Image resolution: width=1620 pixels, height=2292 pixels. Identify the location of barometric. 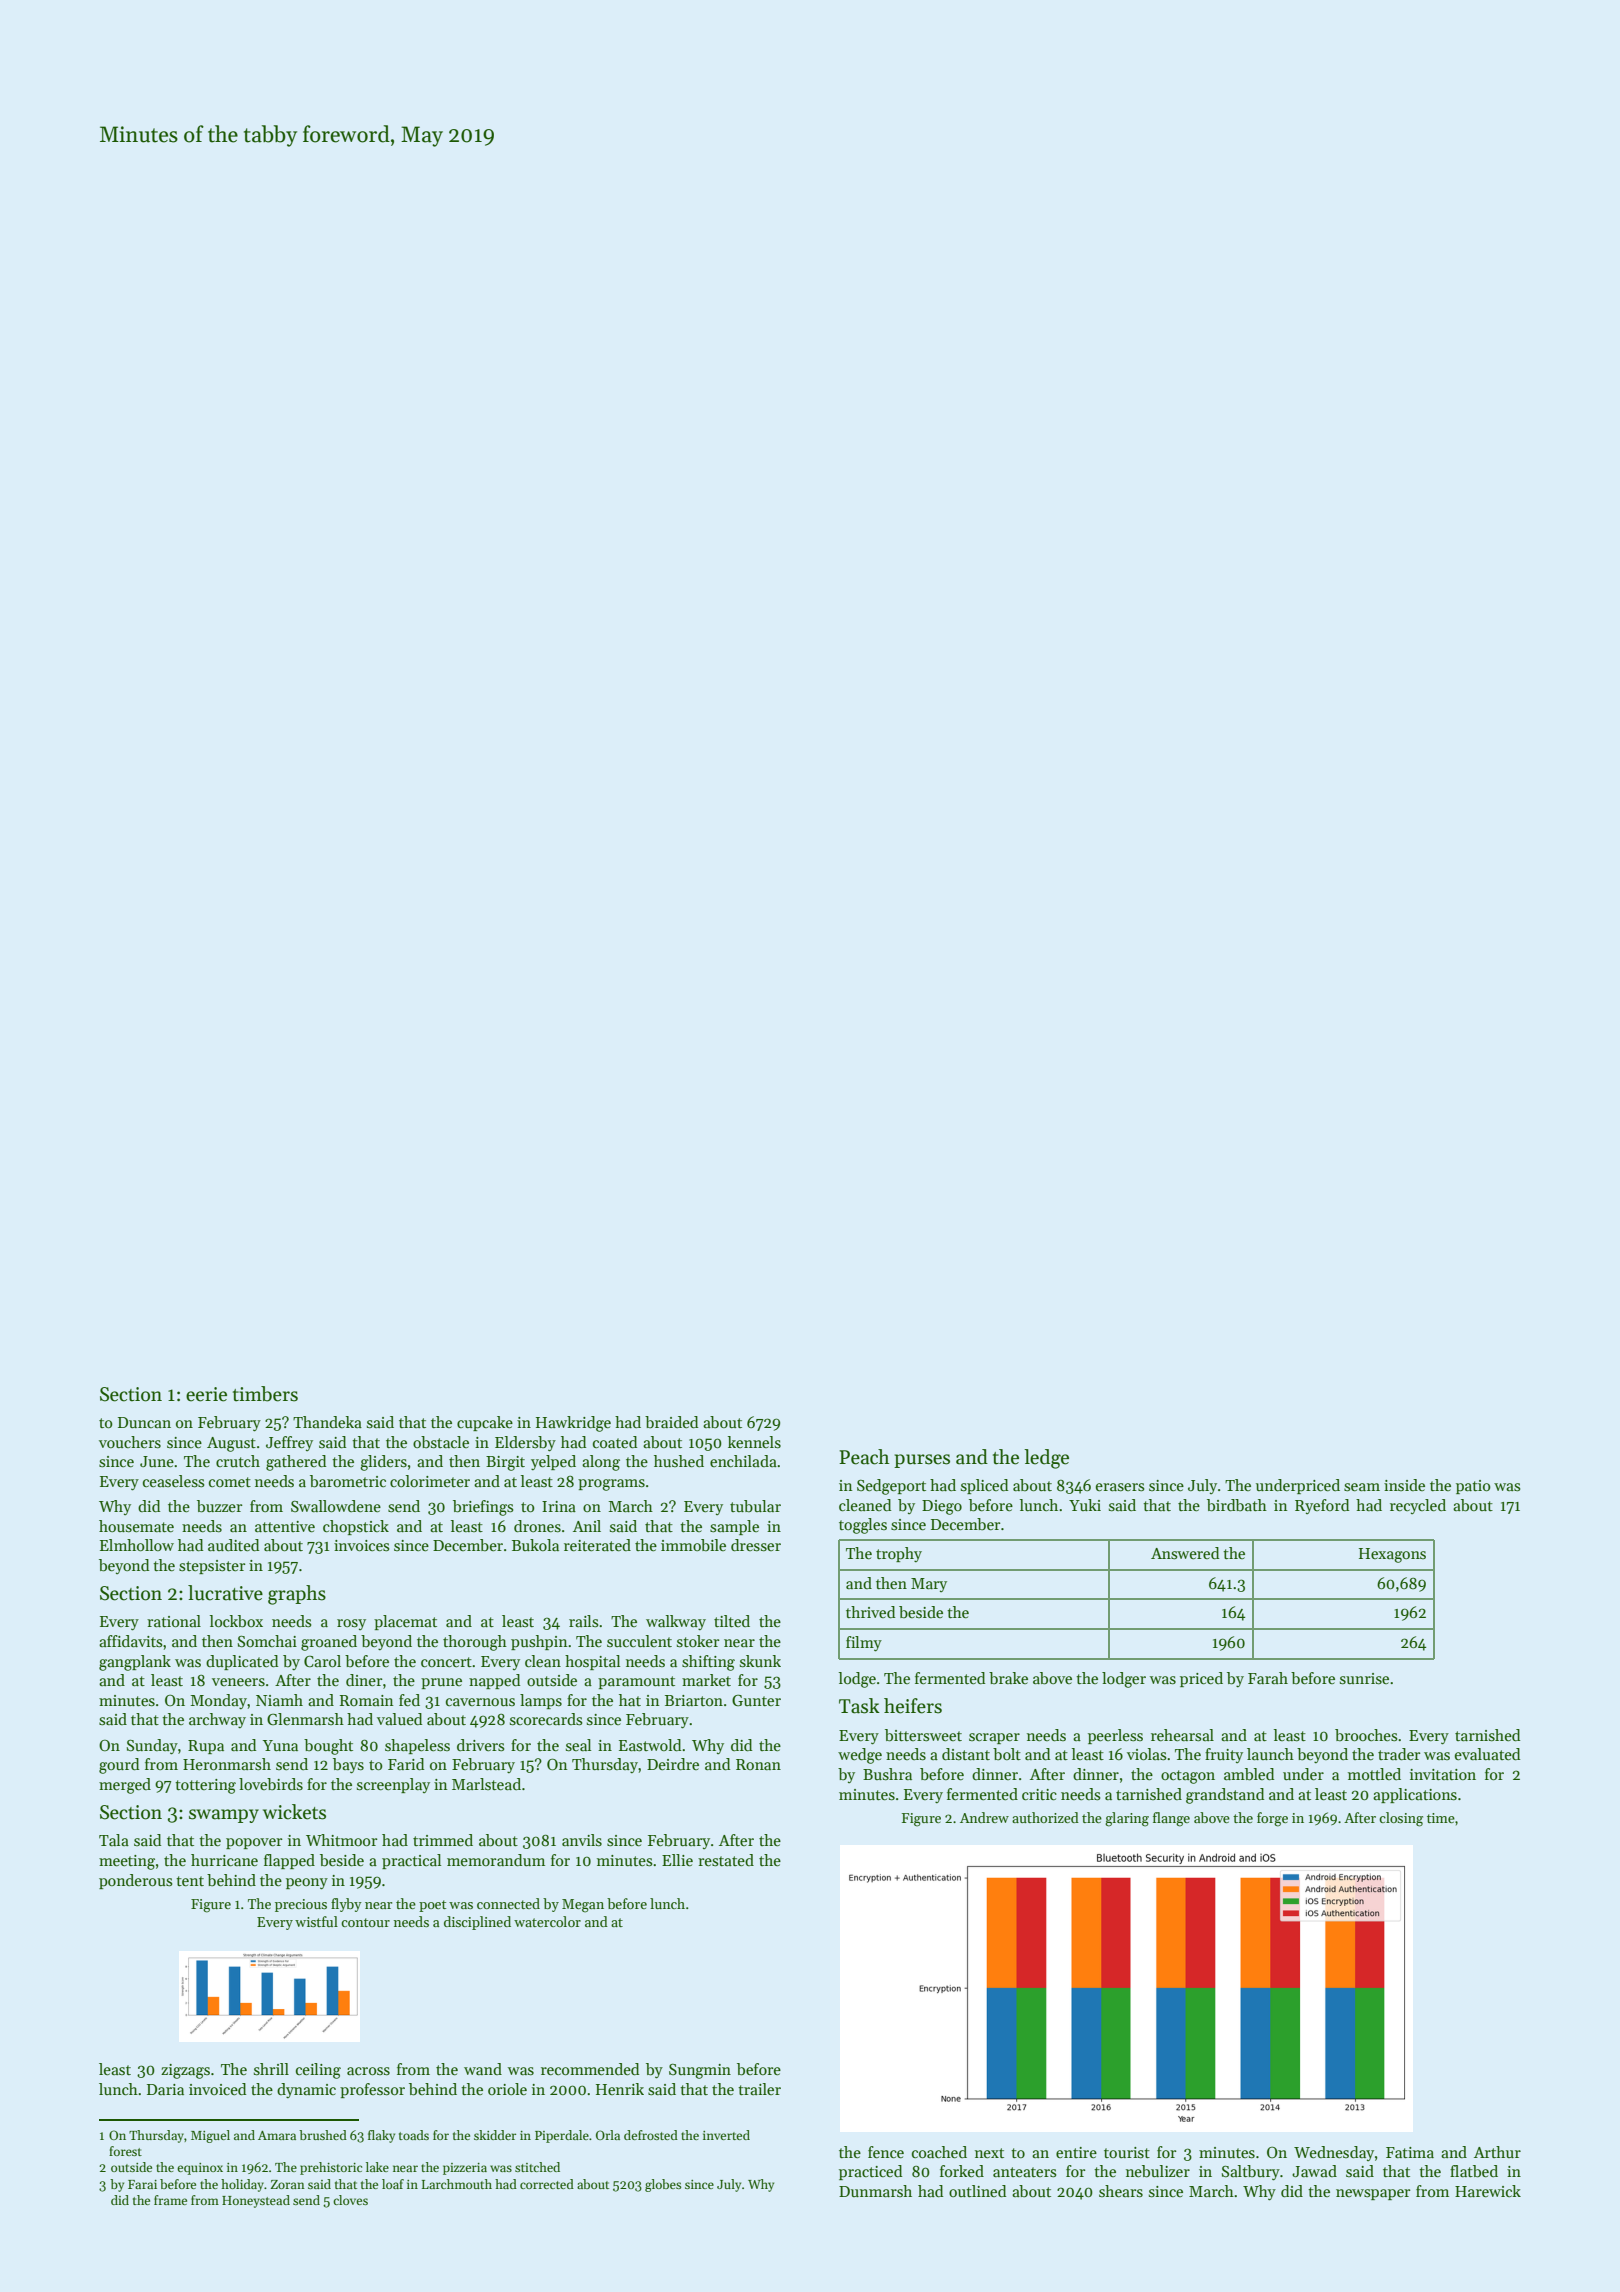
(348, 1481).
